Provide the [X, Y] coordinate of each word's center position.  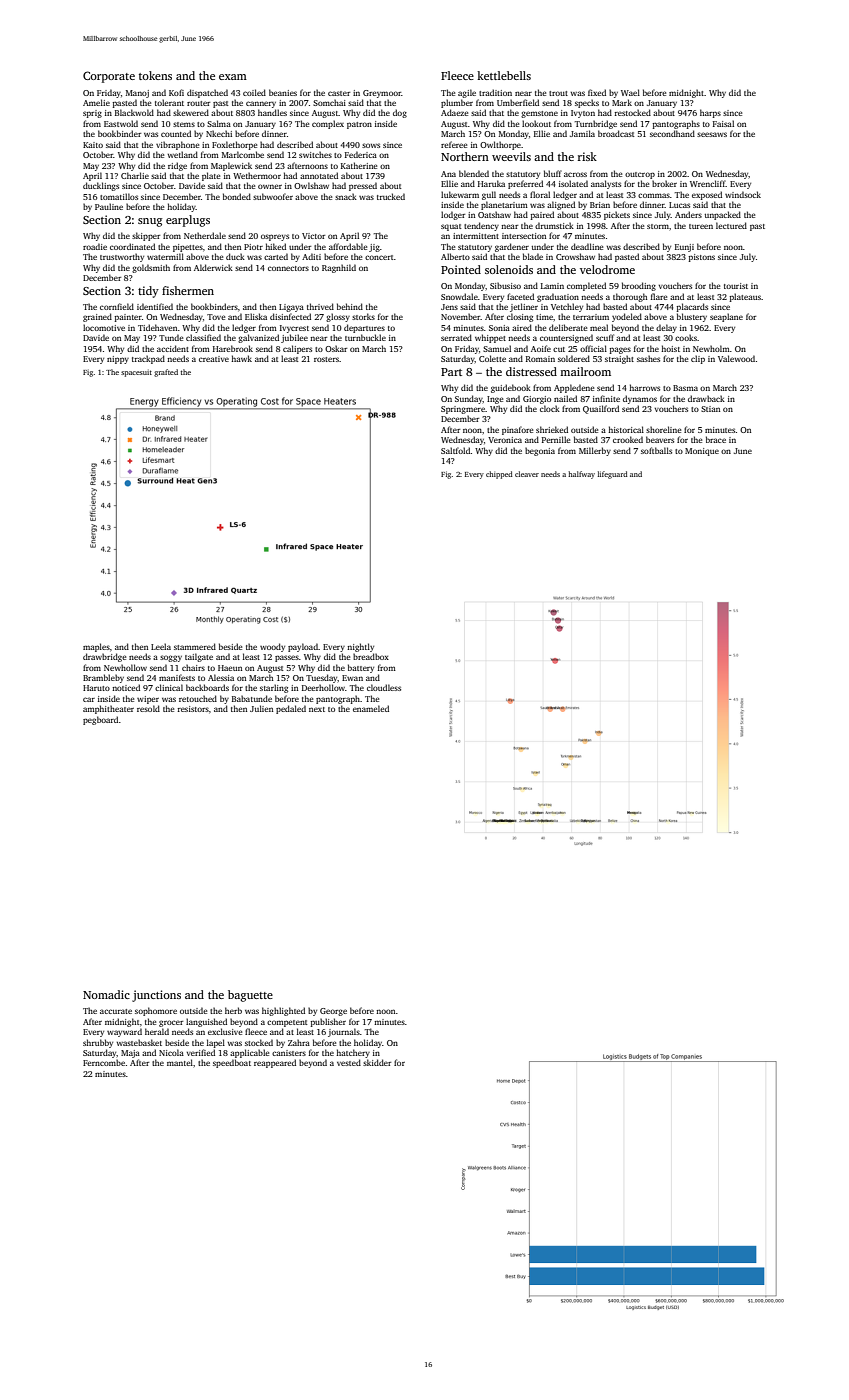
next [317, 709]
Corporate [109, 77]
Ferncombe [104, 1062]
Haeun [230, 668]
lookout [536, 123]
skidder [377, 1062]
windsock [743, 194]
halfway [581, 475]
